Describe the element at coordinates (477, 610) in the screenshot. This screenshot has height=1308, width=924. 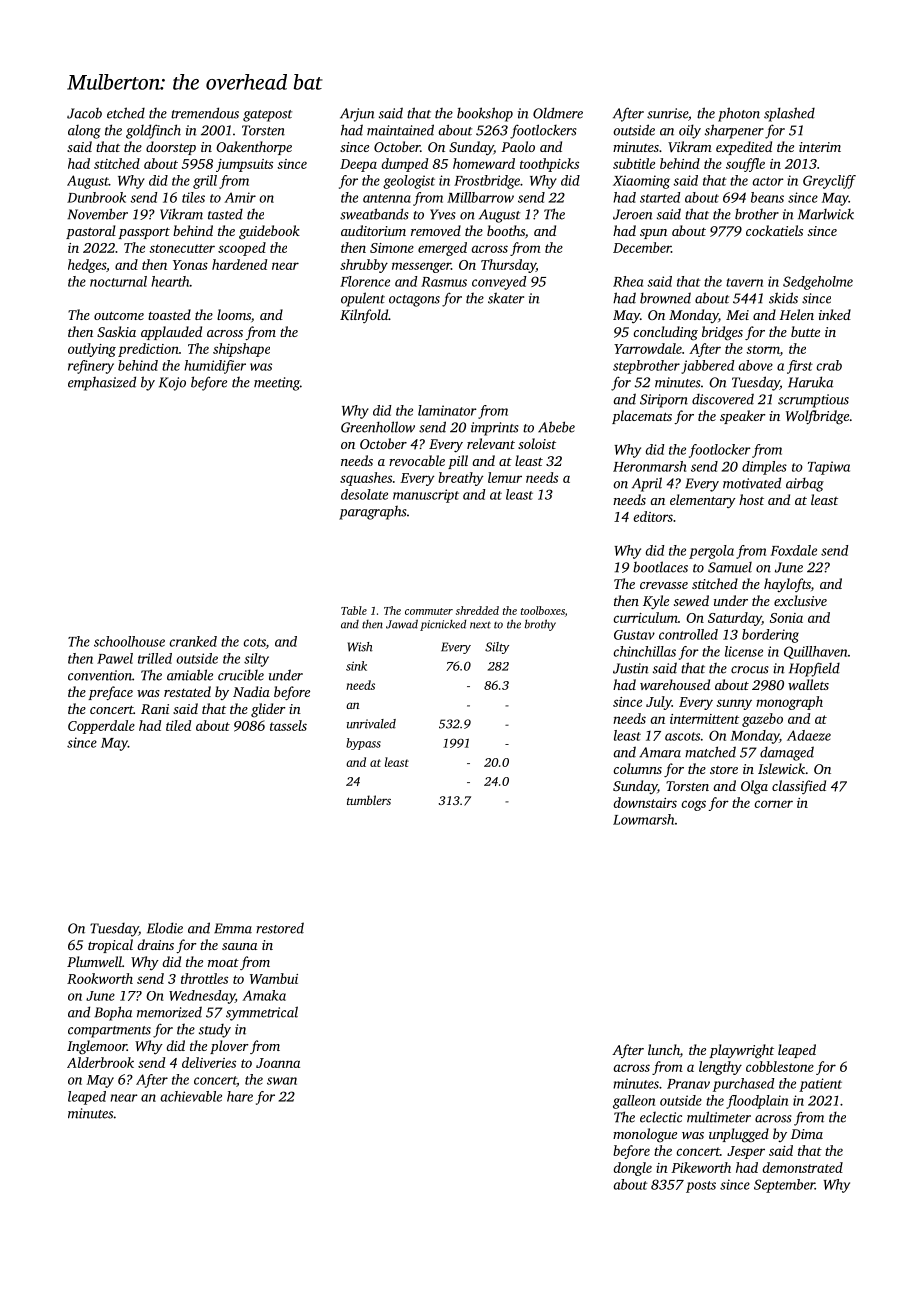
I see `shredded` at that location.
